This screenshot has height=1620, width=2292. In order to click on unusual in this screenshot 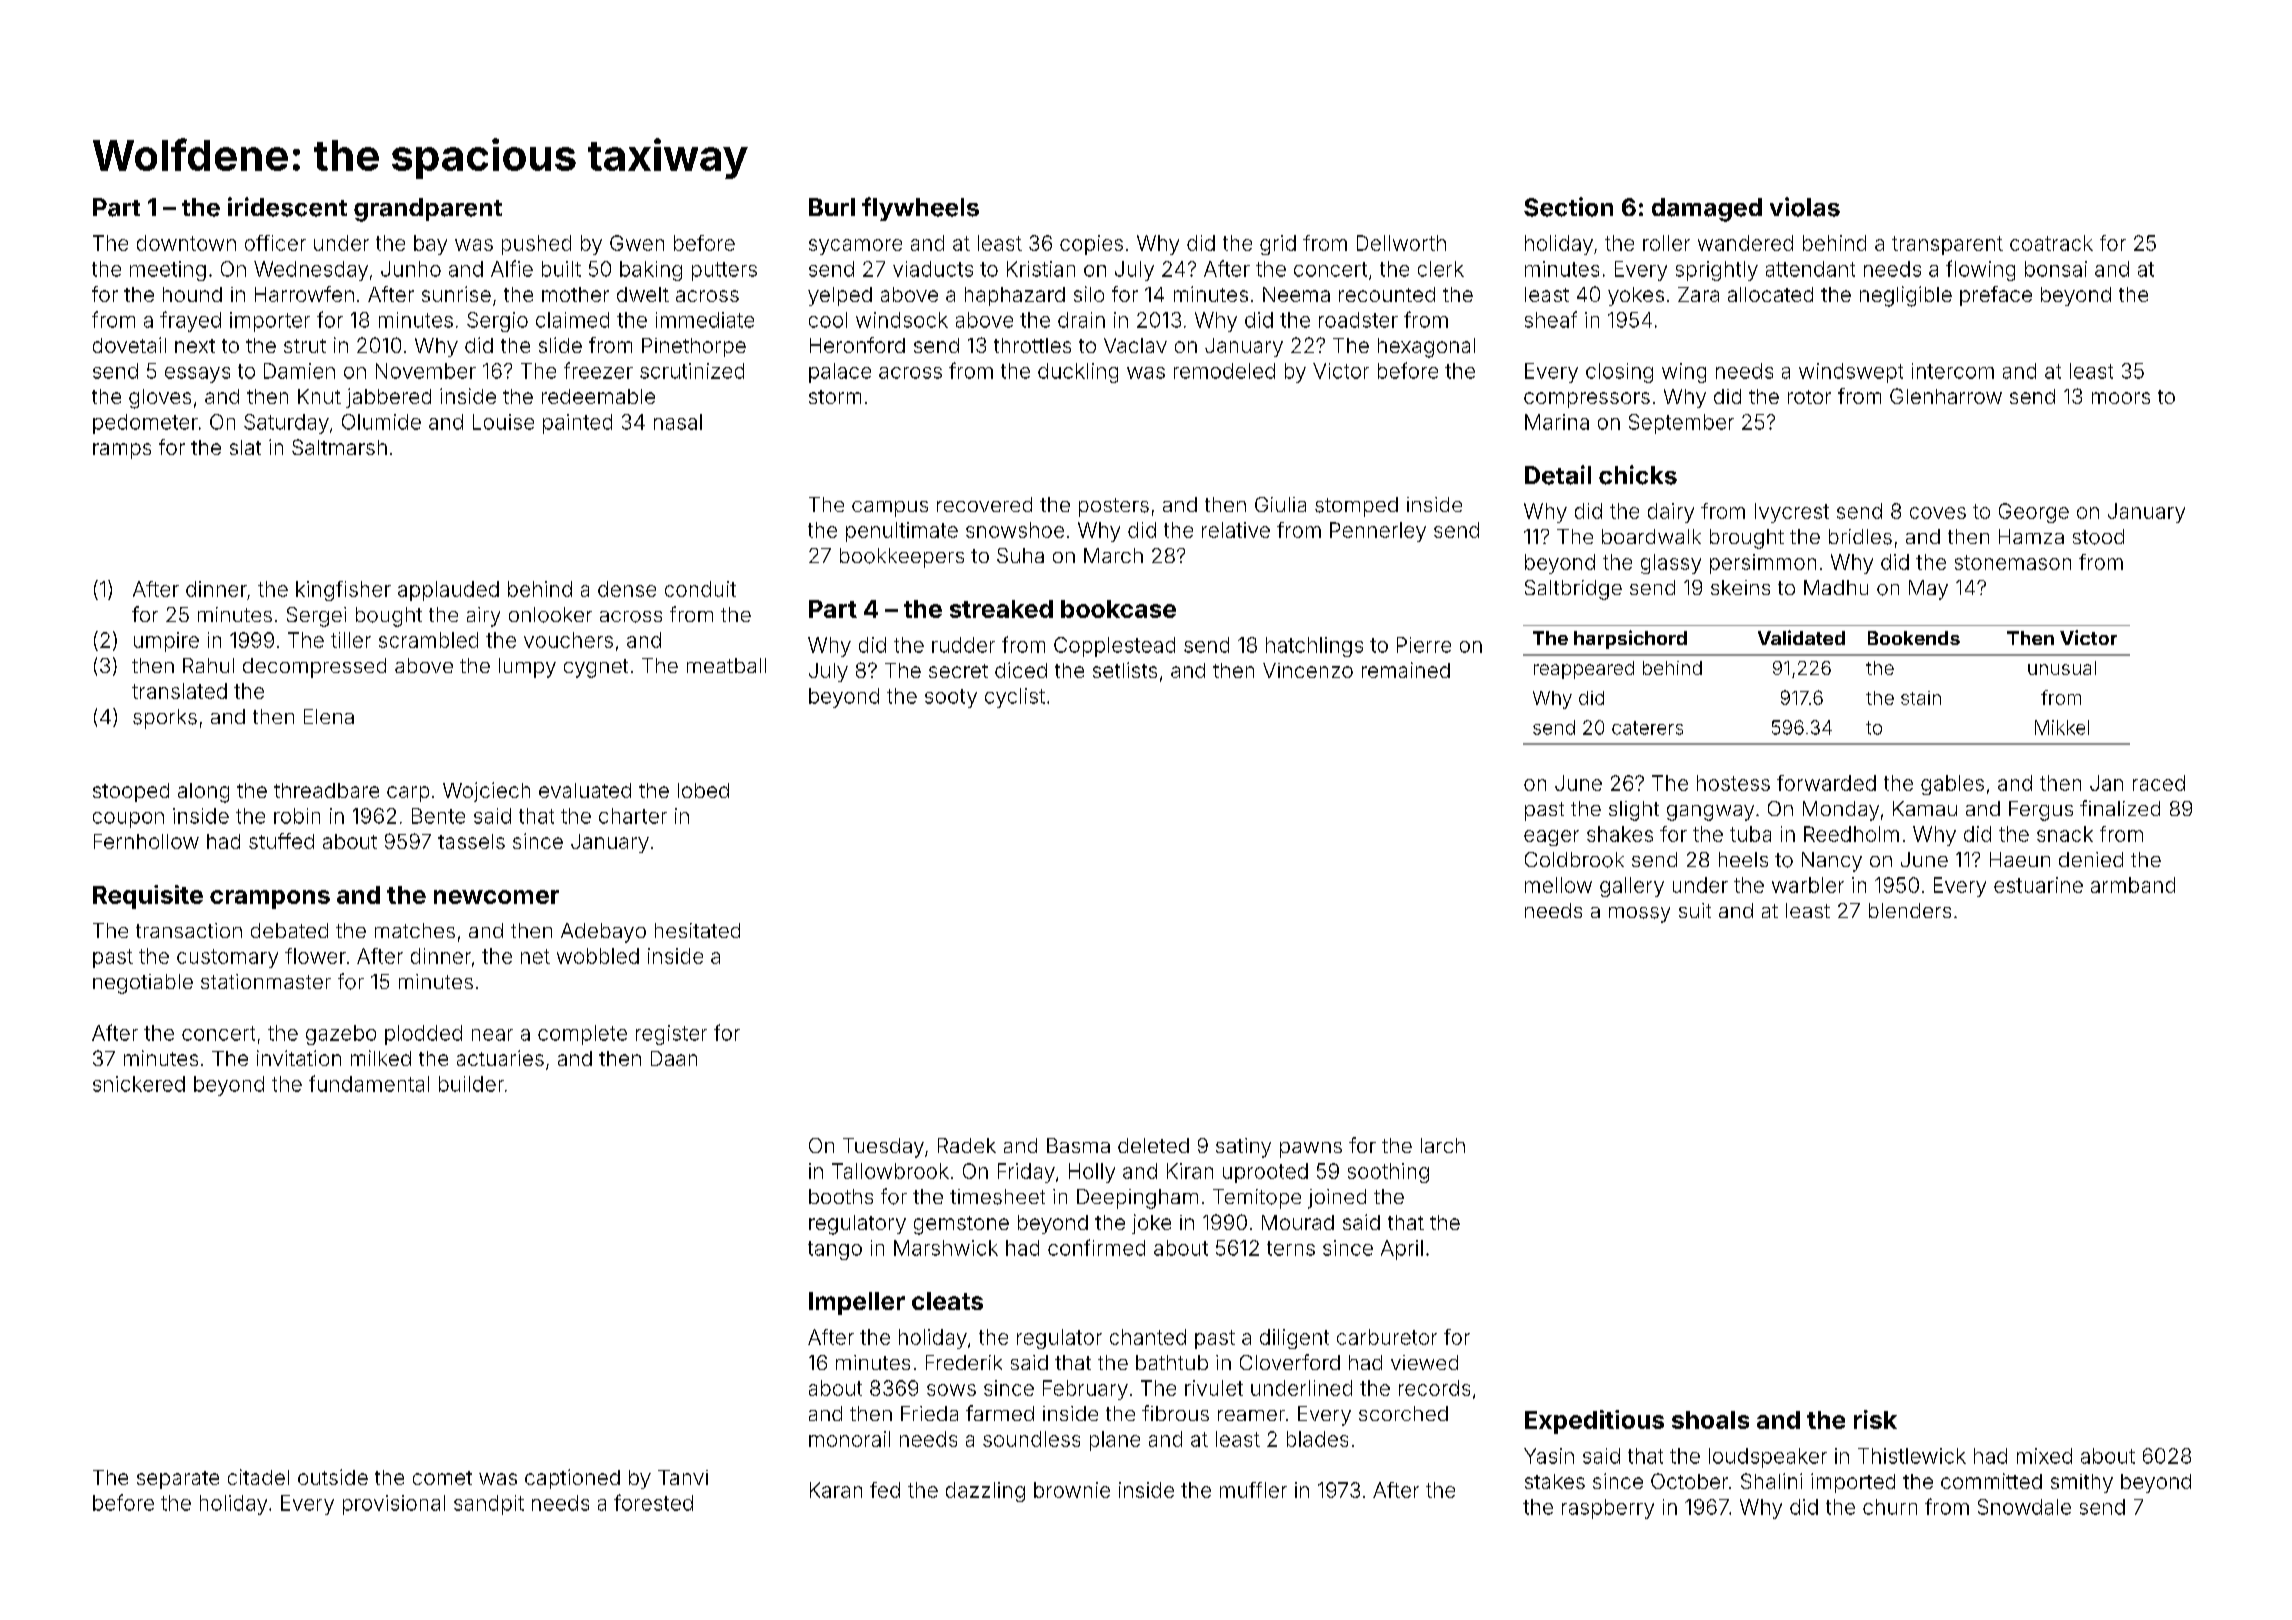, I will do `click(2062, 668)`.
